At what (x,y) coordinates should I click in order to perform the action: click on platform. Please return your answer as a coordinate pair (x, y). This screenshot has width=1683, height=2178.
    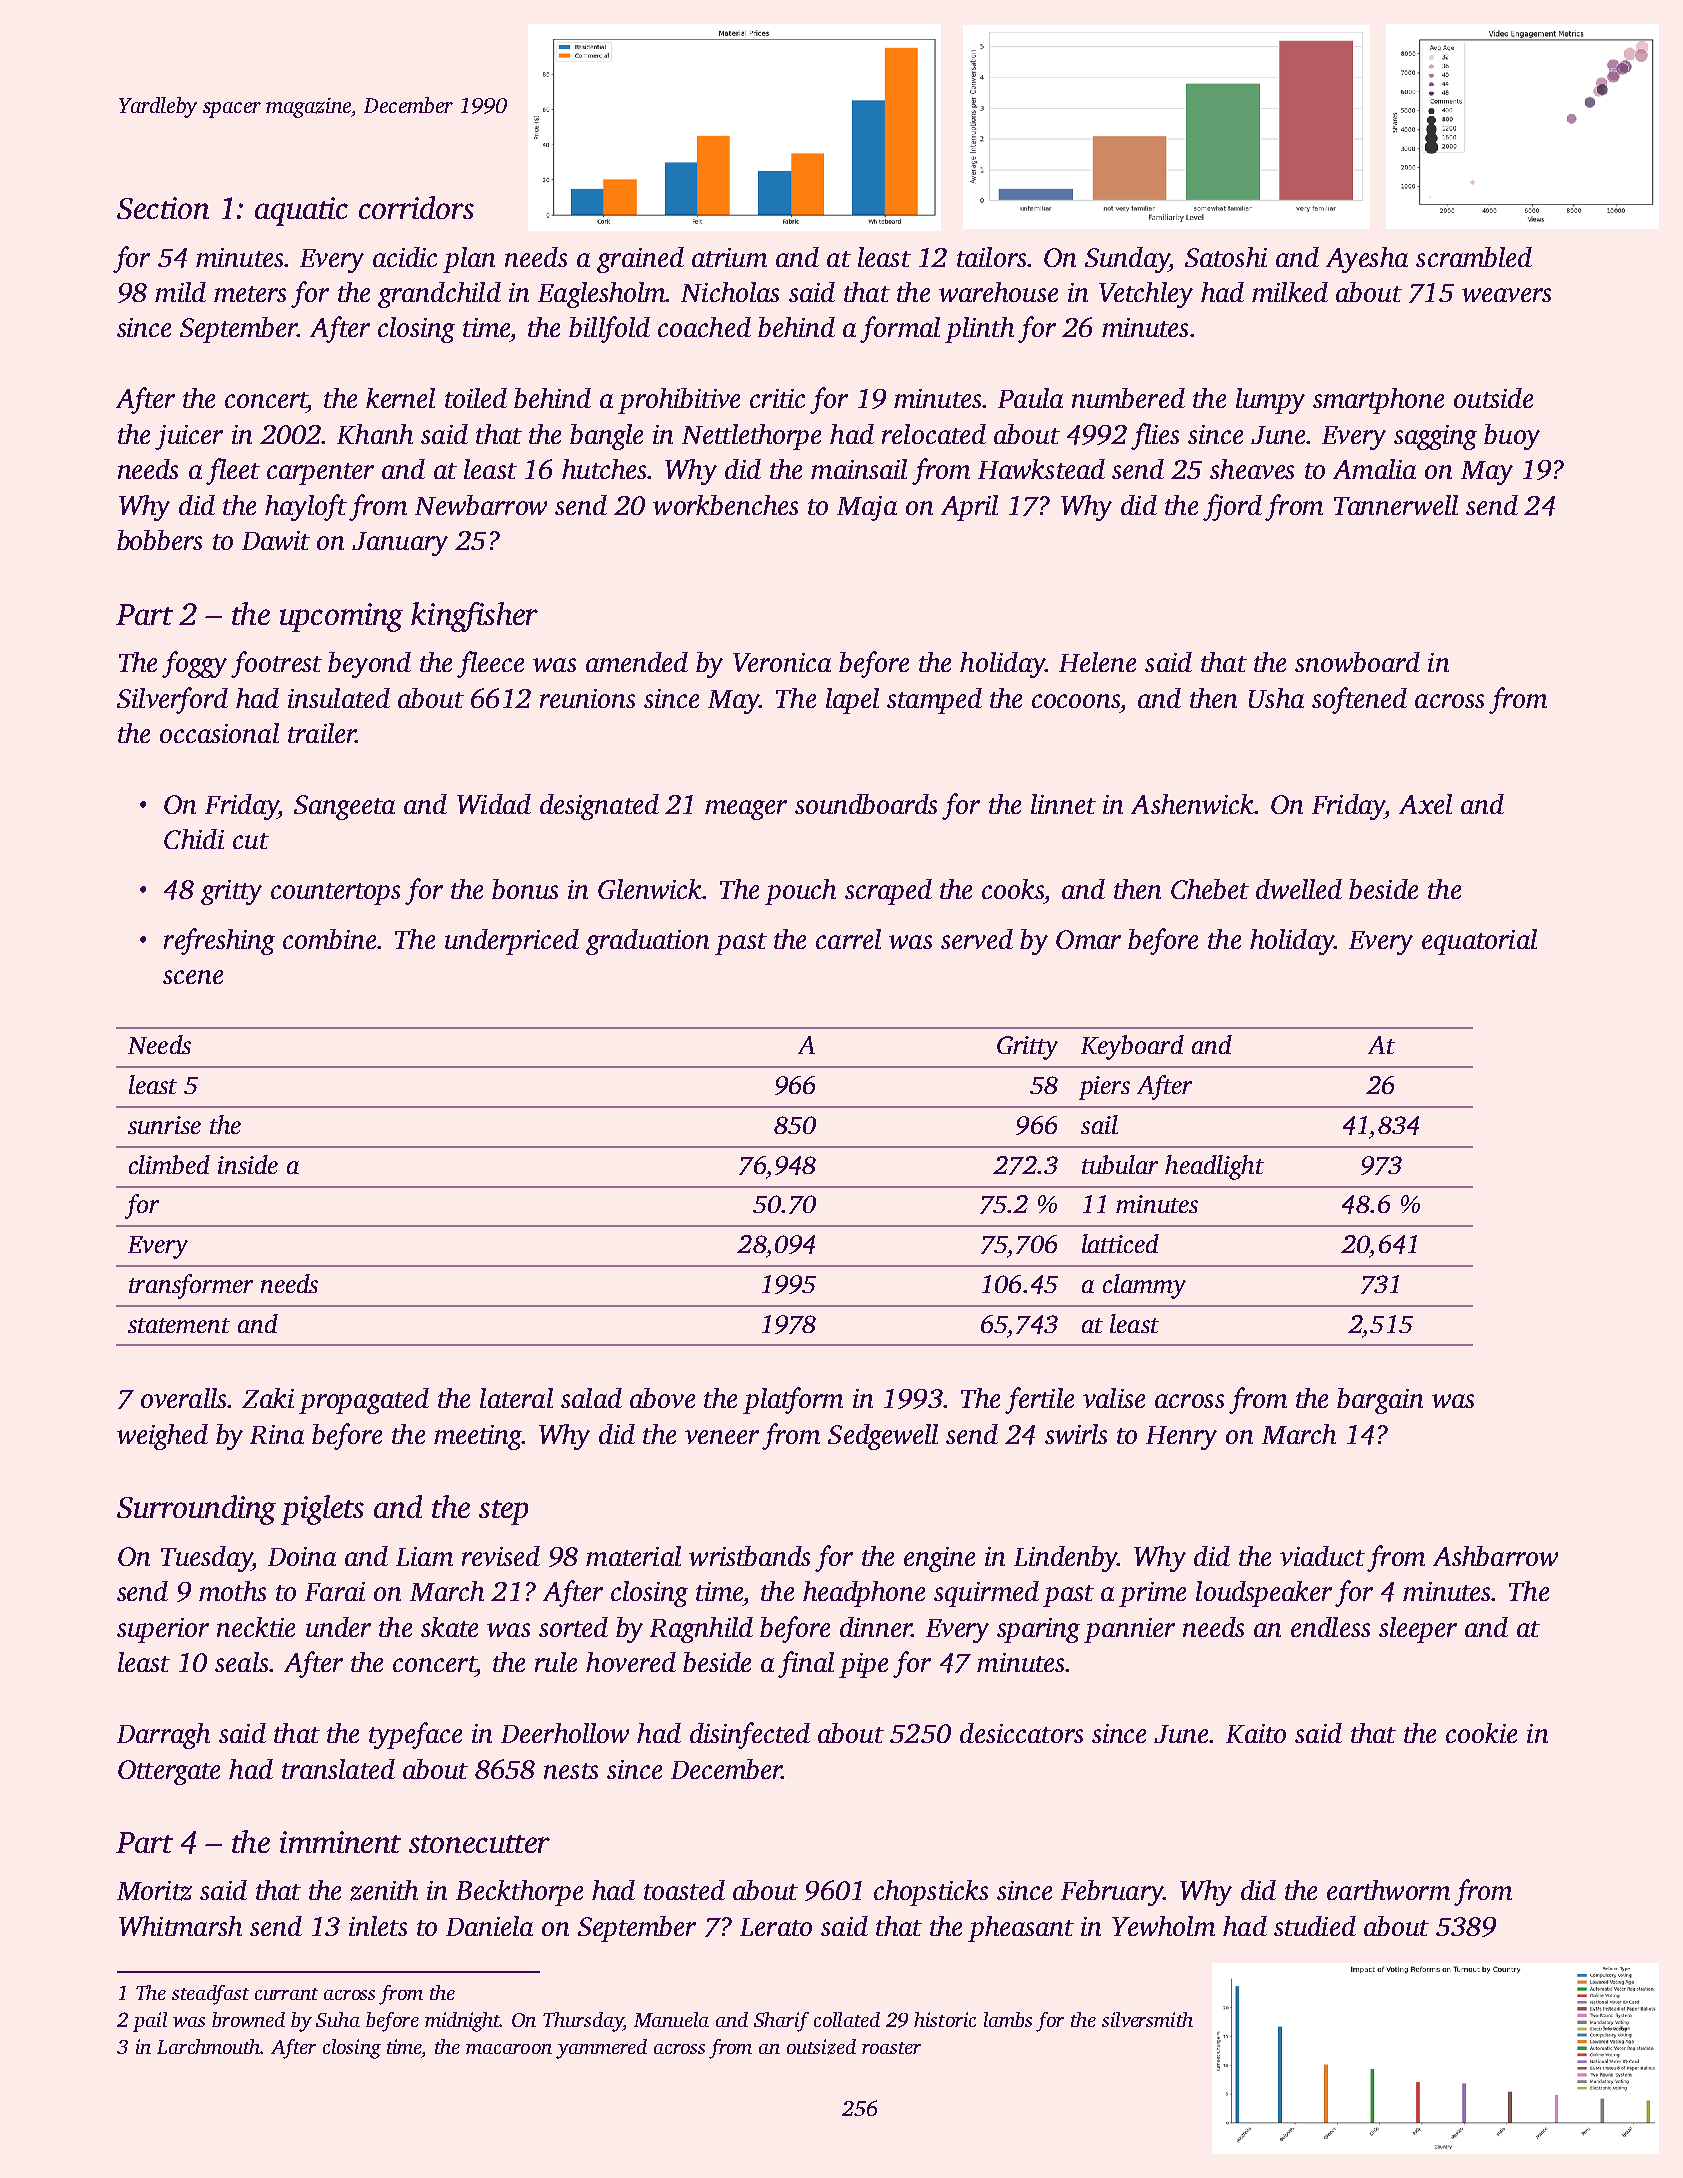
    Looking at the image, I should click on (793, 1400).
